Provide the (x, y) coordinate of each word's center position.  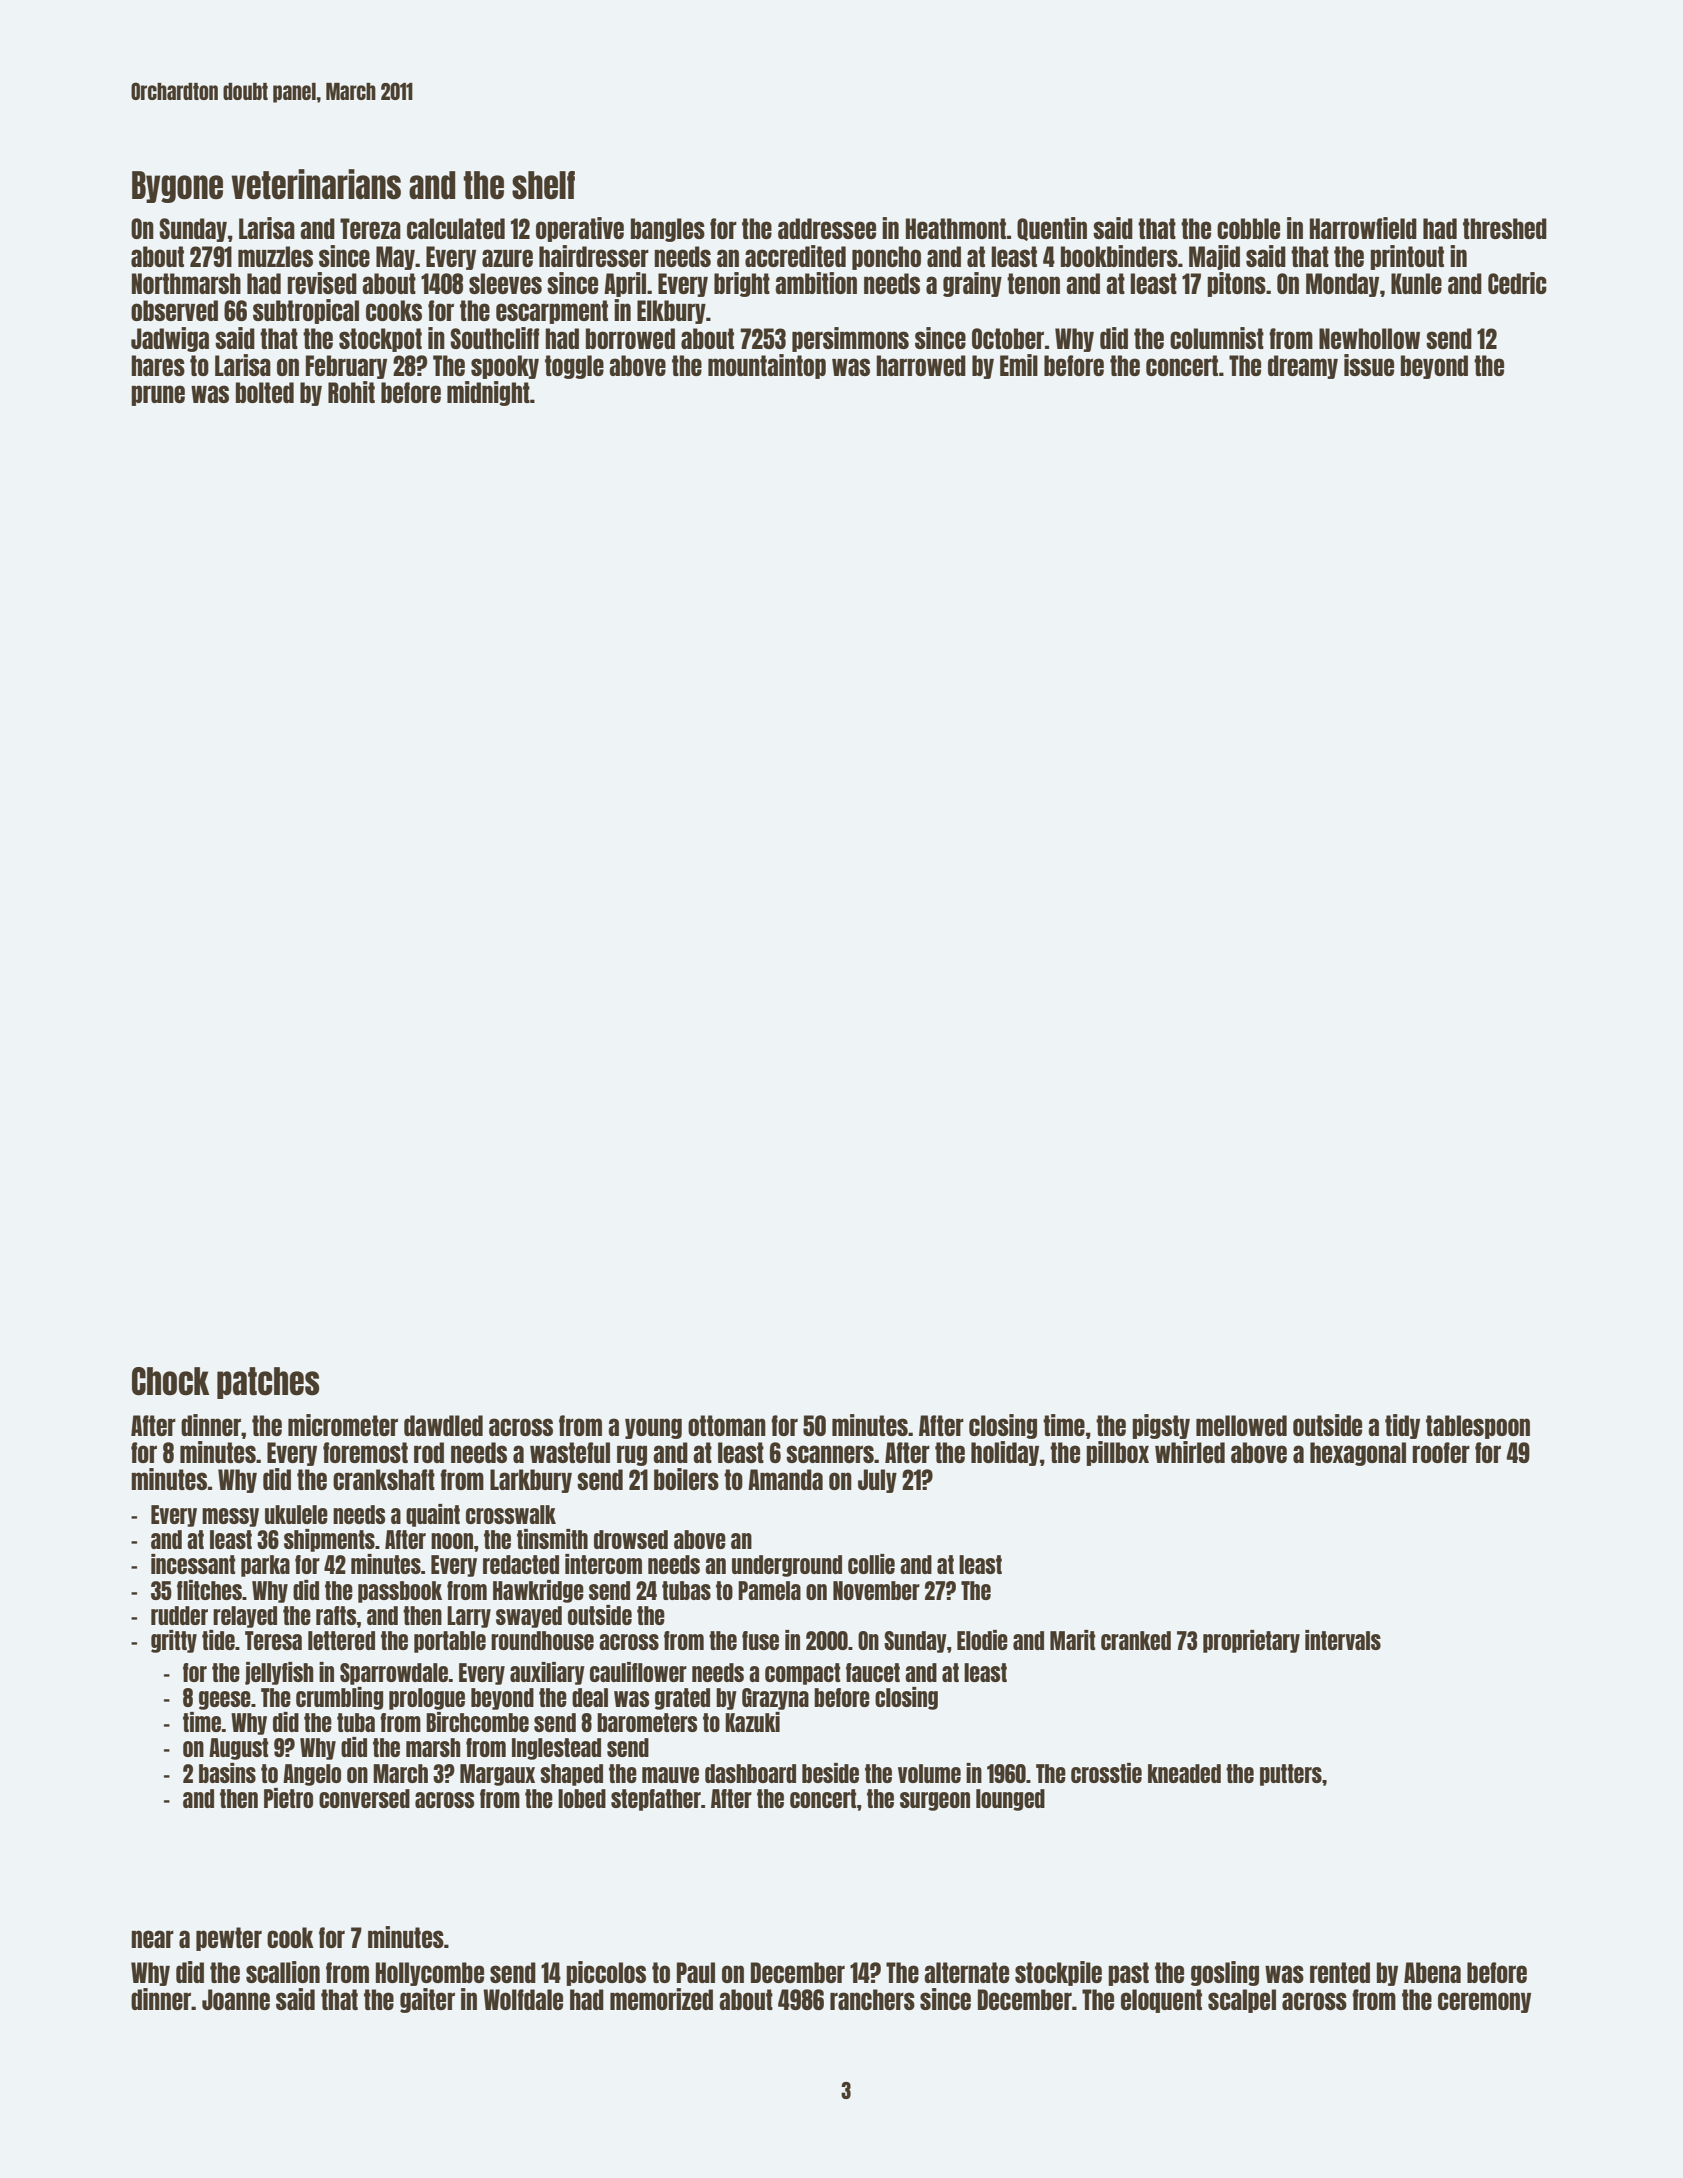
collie (871, 1564)
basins (227, 1773)
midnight (488, 393)
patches (268, 1383)
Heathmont (956, 228)
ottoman (727, 1425)
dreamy (1303, 367)
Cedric (1517, 283)
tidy (1402, 1426)
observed (174, 310)
